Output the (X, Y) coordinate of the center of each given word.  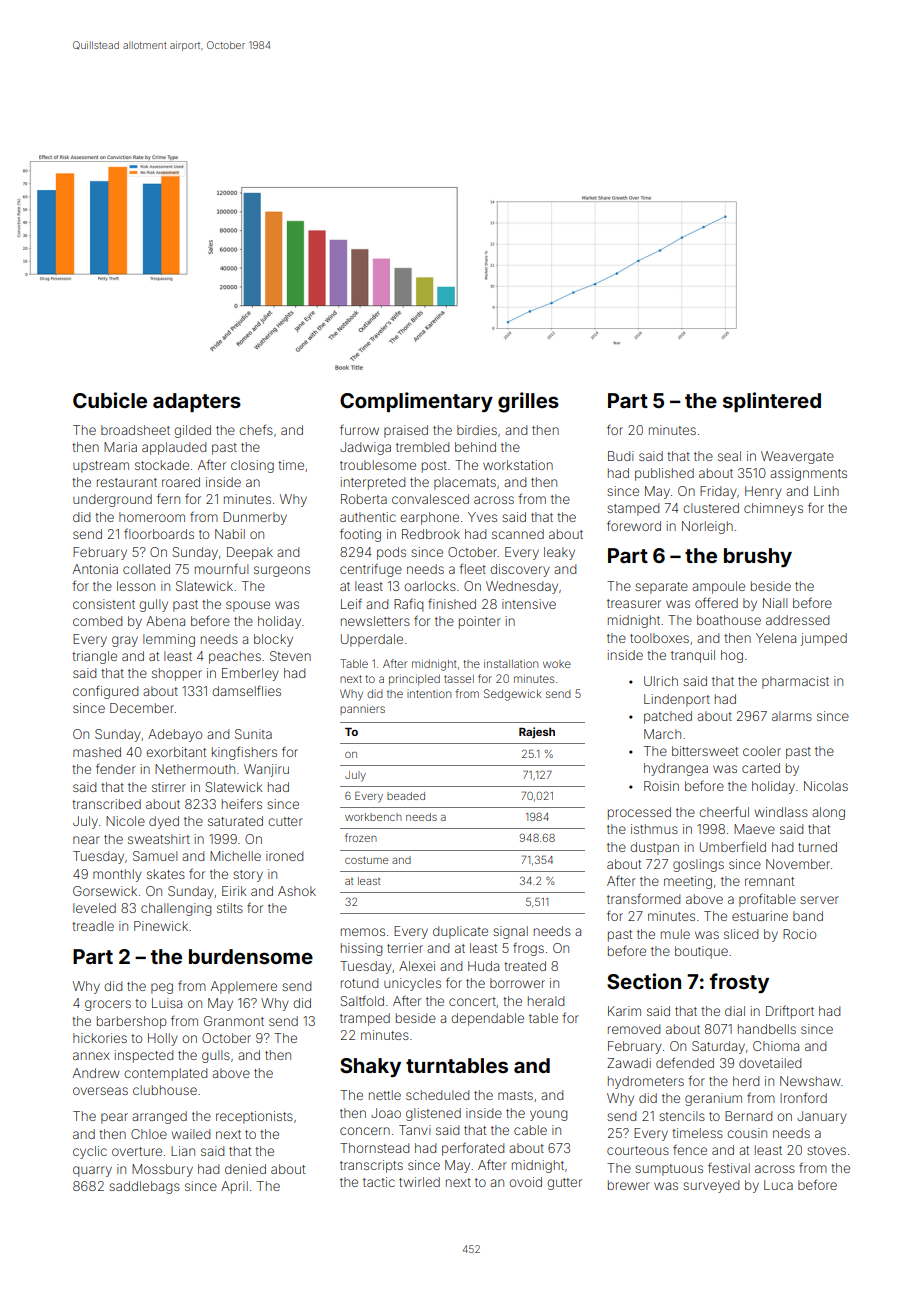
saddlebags (144, 1187)
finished (452, 603)
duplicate (460, 932)
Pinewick (161, 926)
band (808, 916)
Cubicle (110, 400)
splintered (772, 402)
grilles (528, 402)
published (664, 474)
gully (153, 605)
